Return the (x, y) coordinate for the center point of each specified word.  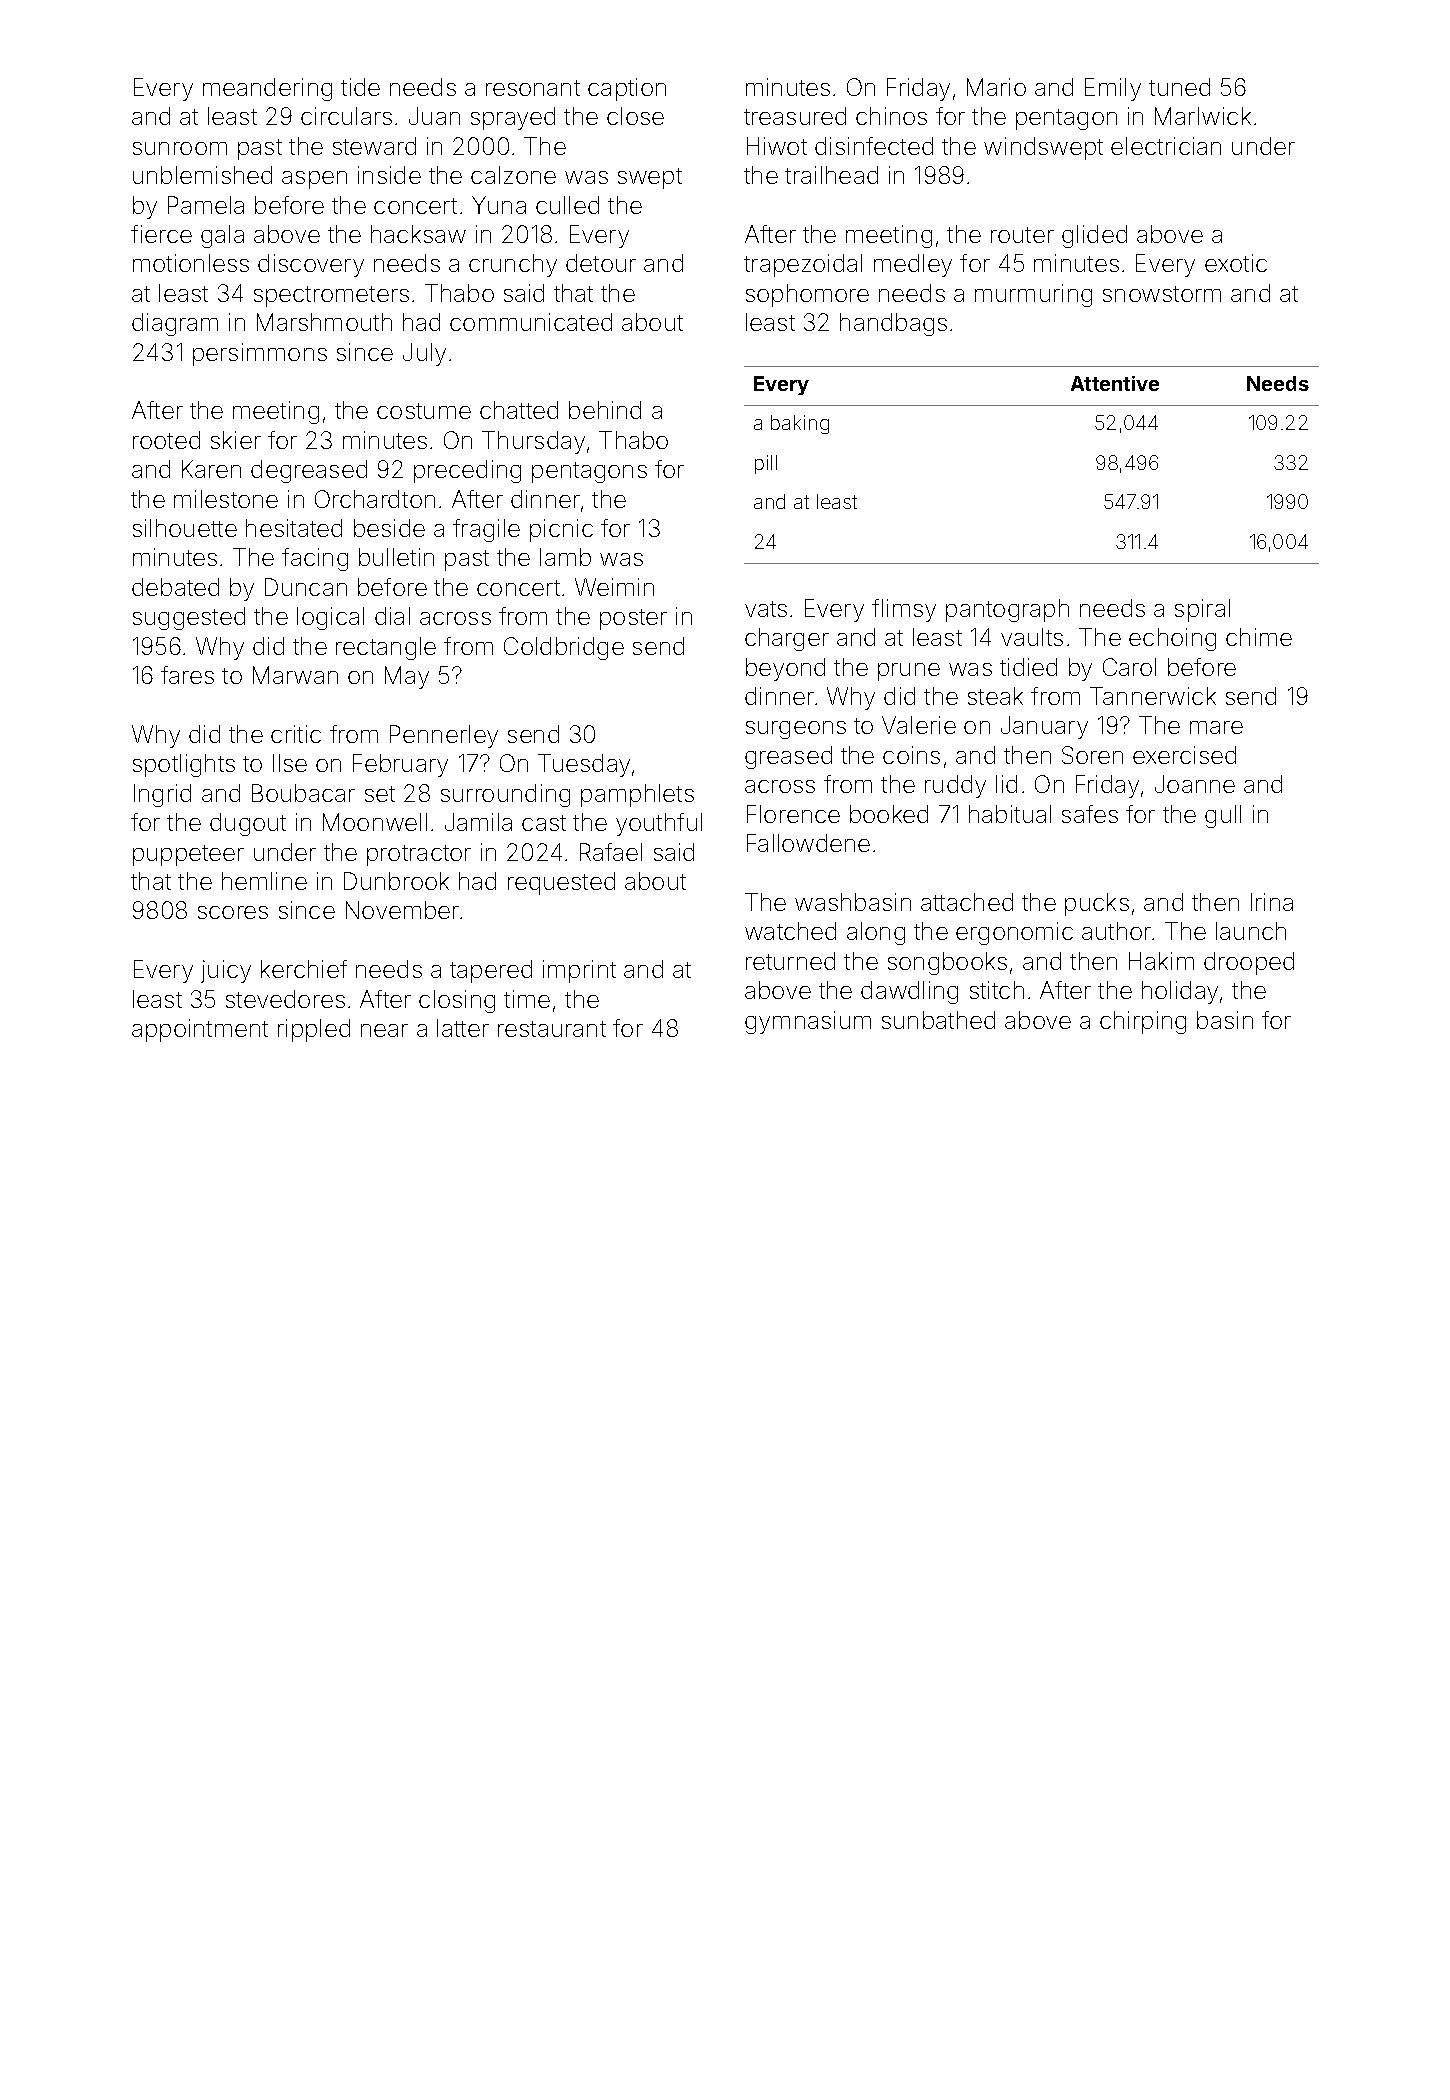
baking (800, 424)
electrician (1166, 146)
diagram (175, 324)
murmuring (1033, 295)
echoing (1172, 639)
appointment (200, 1030)
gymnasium (808, 1022)
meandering (267, 89)
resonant (533, 88)
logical (330, 618)
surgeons (796, 730)
